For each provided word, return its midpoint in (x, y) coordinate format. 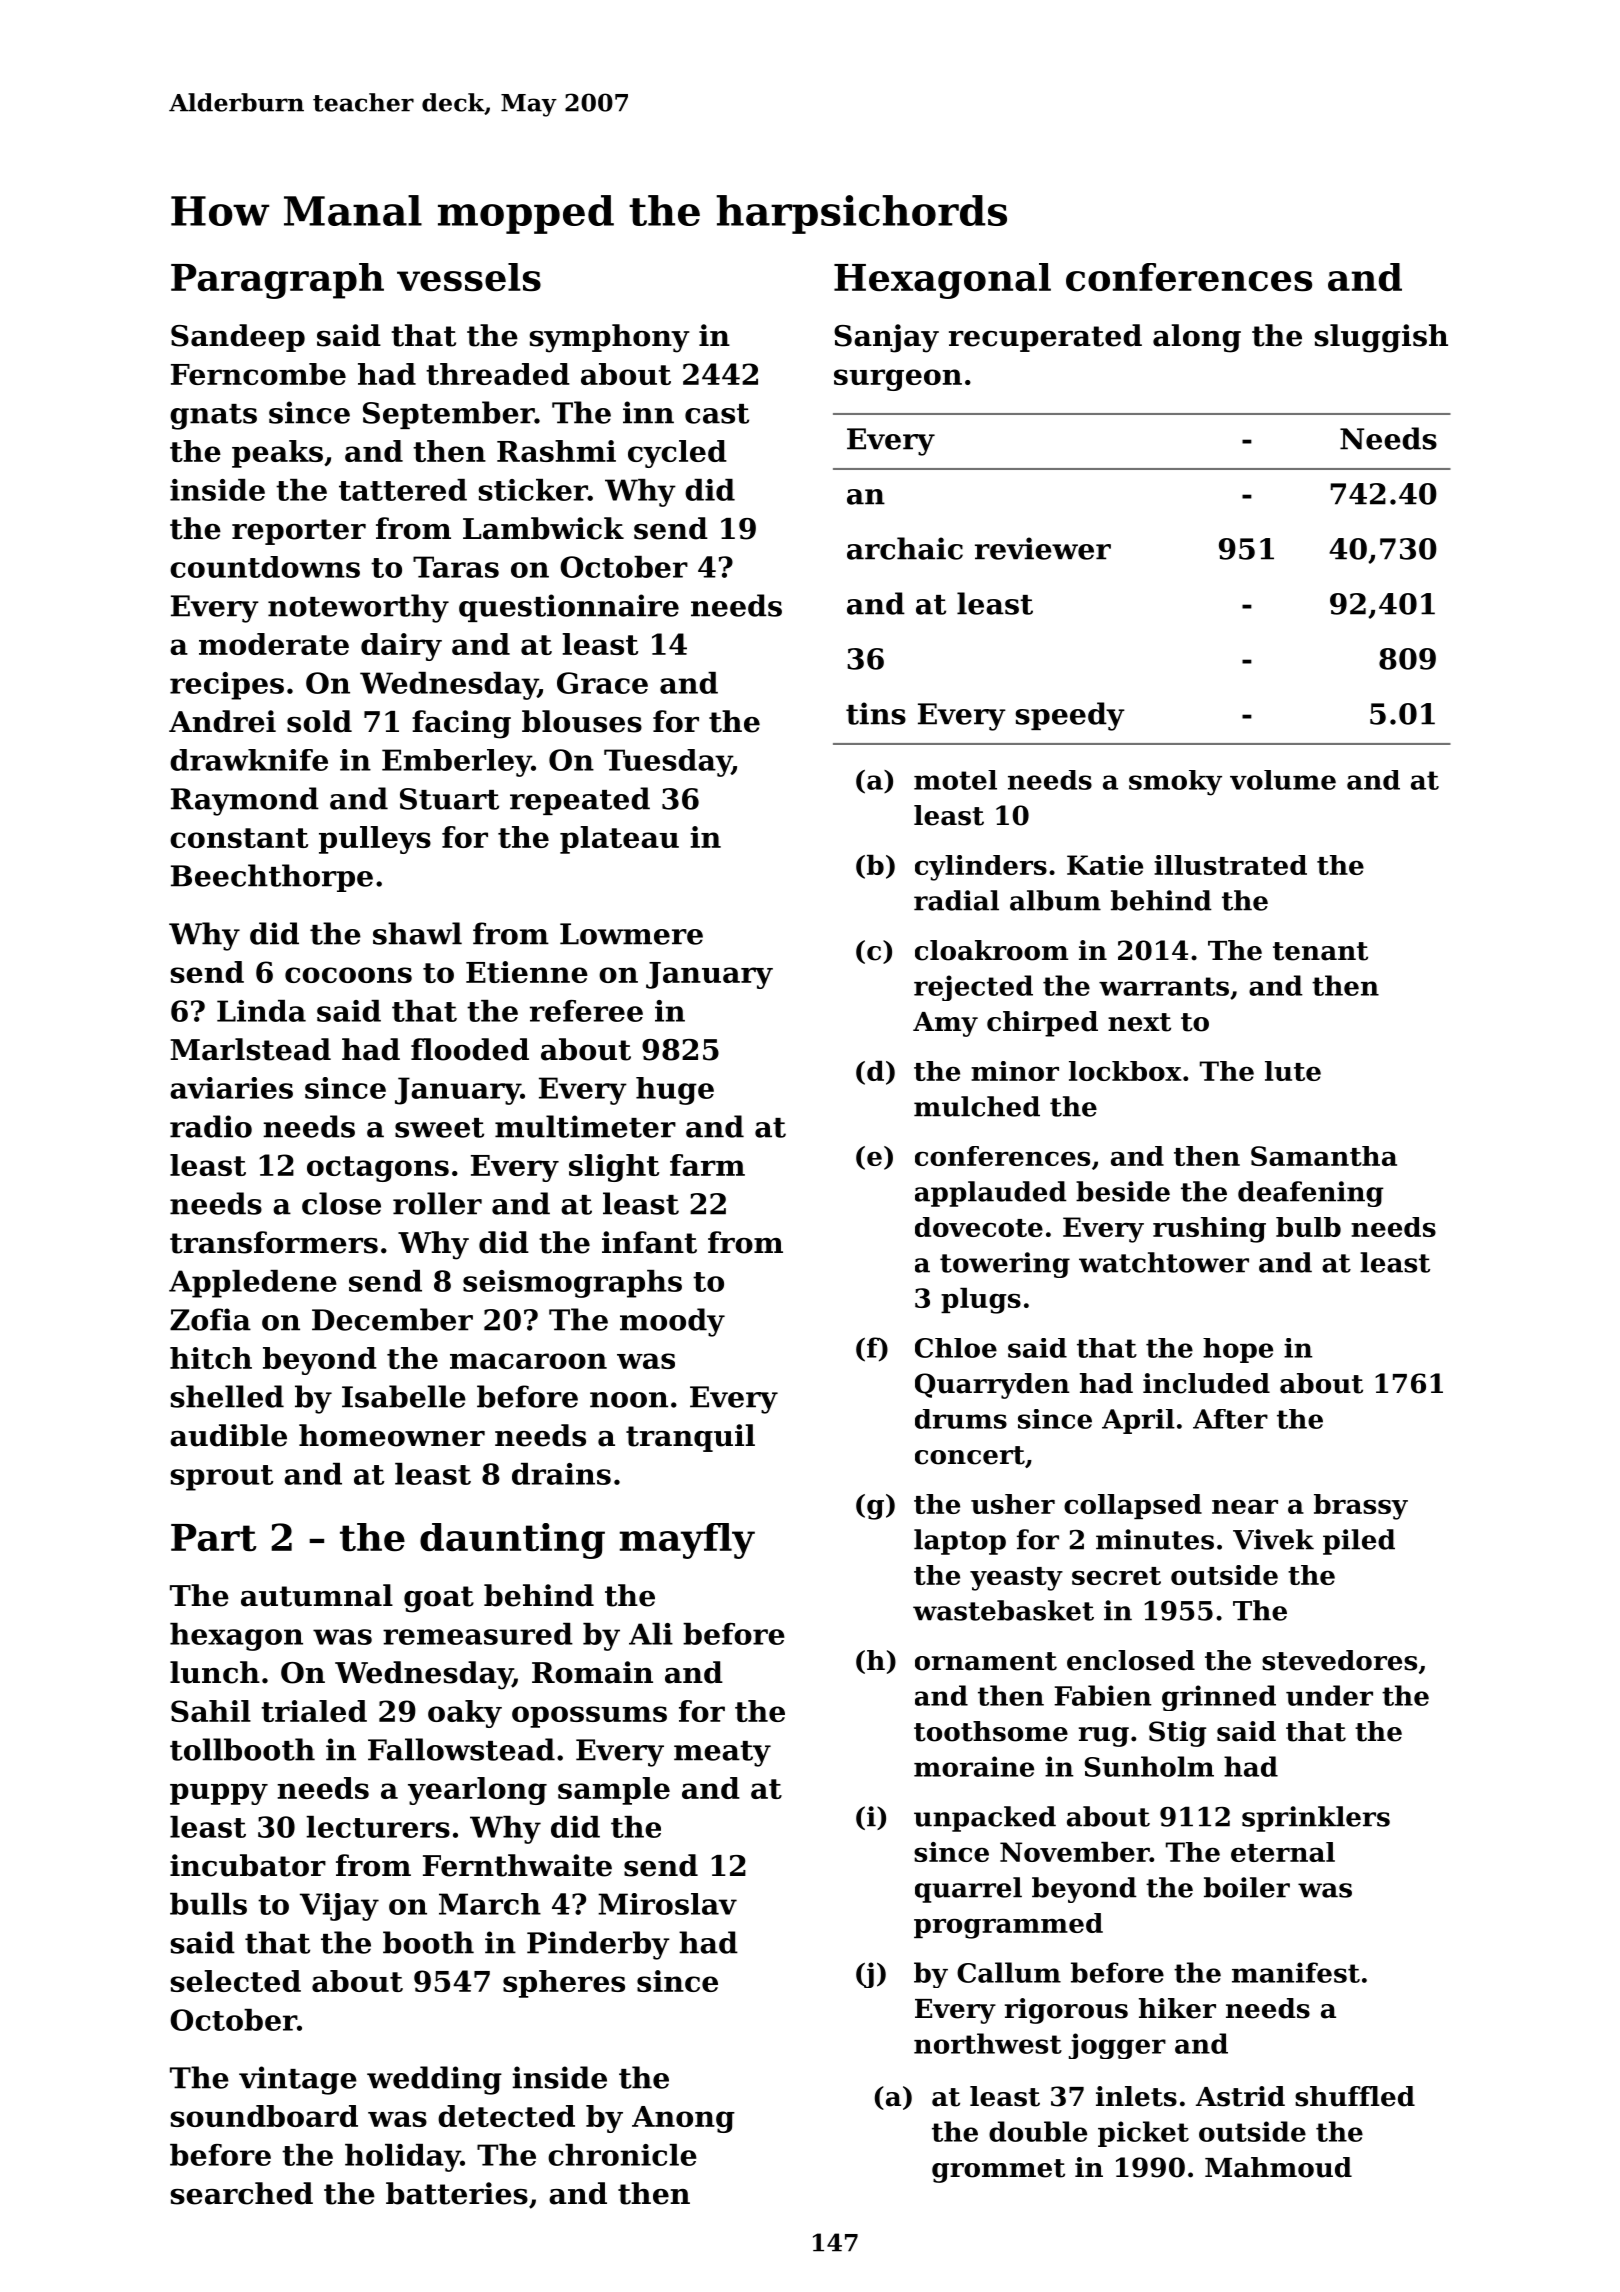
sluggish (1381, 338)
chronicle (622, 2155)
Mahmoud (1278, 2167)
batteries (457, 2193)
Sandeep (238, 338)
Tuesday (668, 763)
